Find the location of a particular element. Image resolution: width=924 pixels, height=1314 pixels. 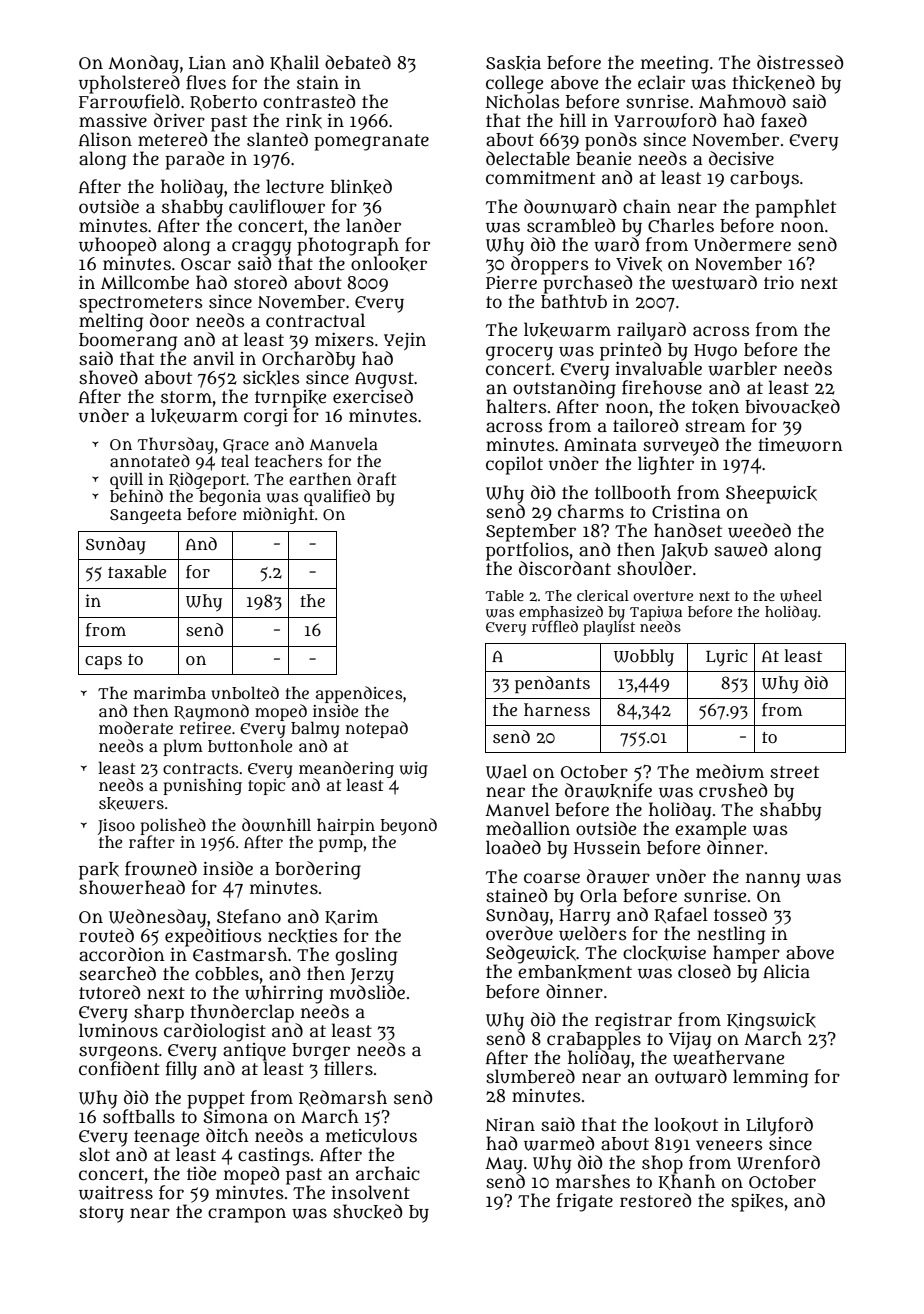

overture is located at coordinates (663, 596).
